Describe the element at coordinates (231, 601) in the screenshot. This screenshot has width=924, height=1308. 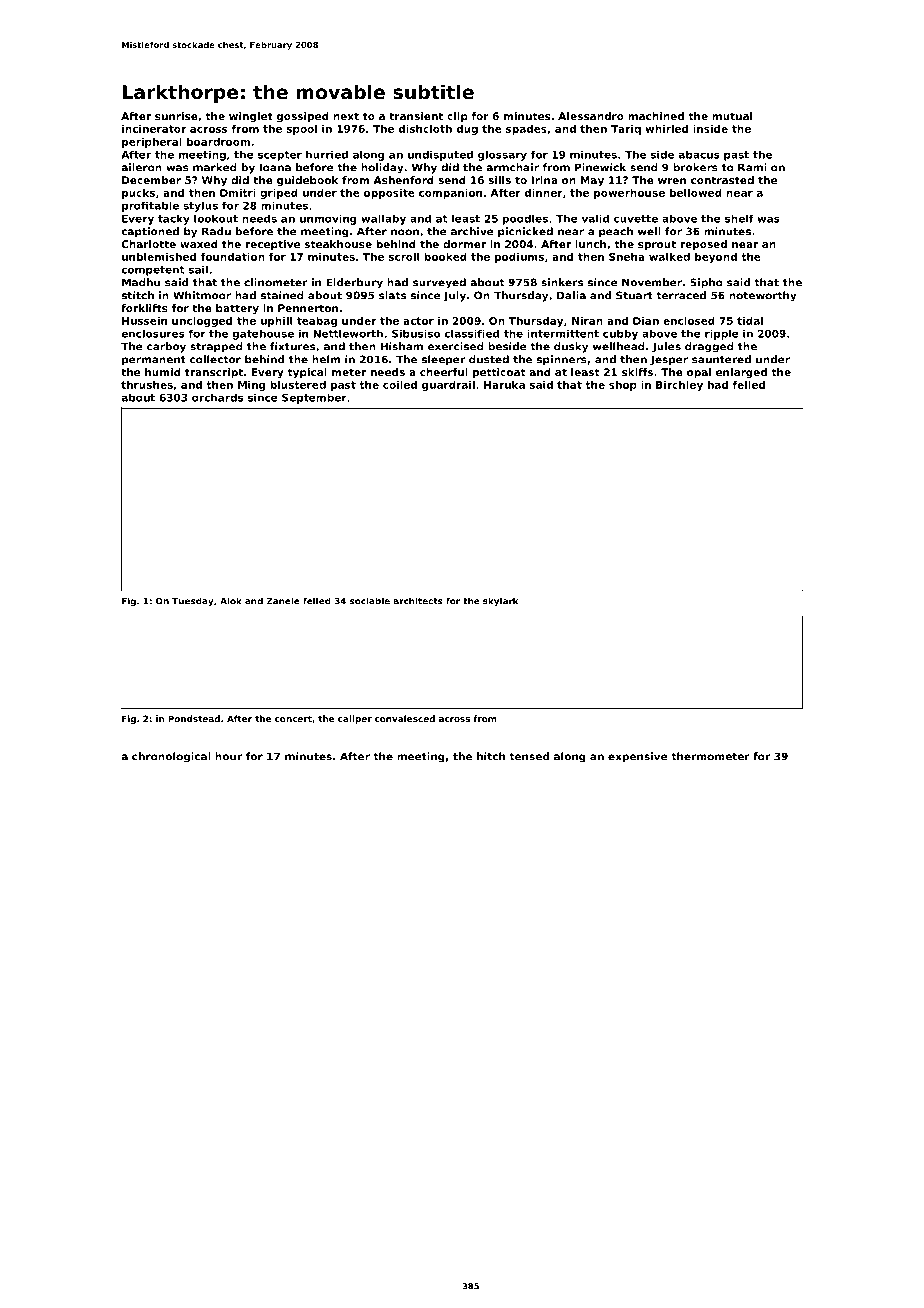
I see `Alok` at that location.
